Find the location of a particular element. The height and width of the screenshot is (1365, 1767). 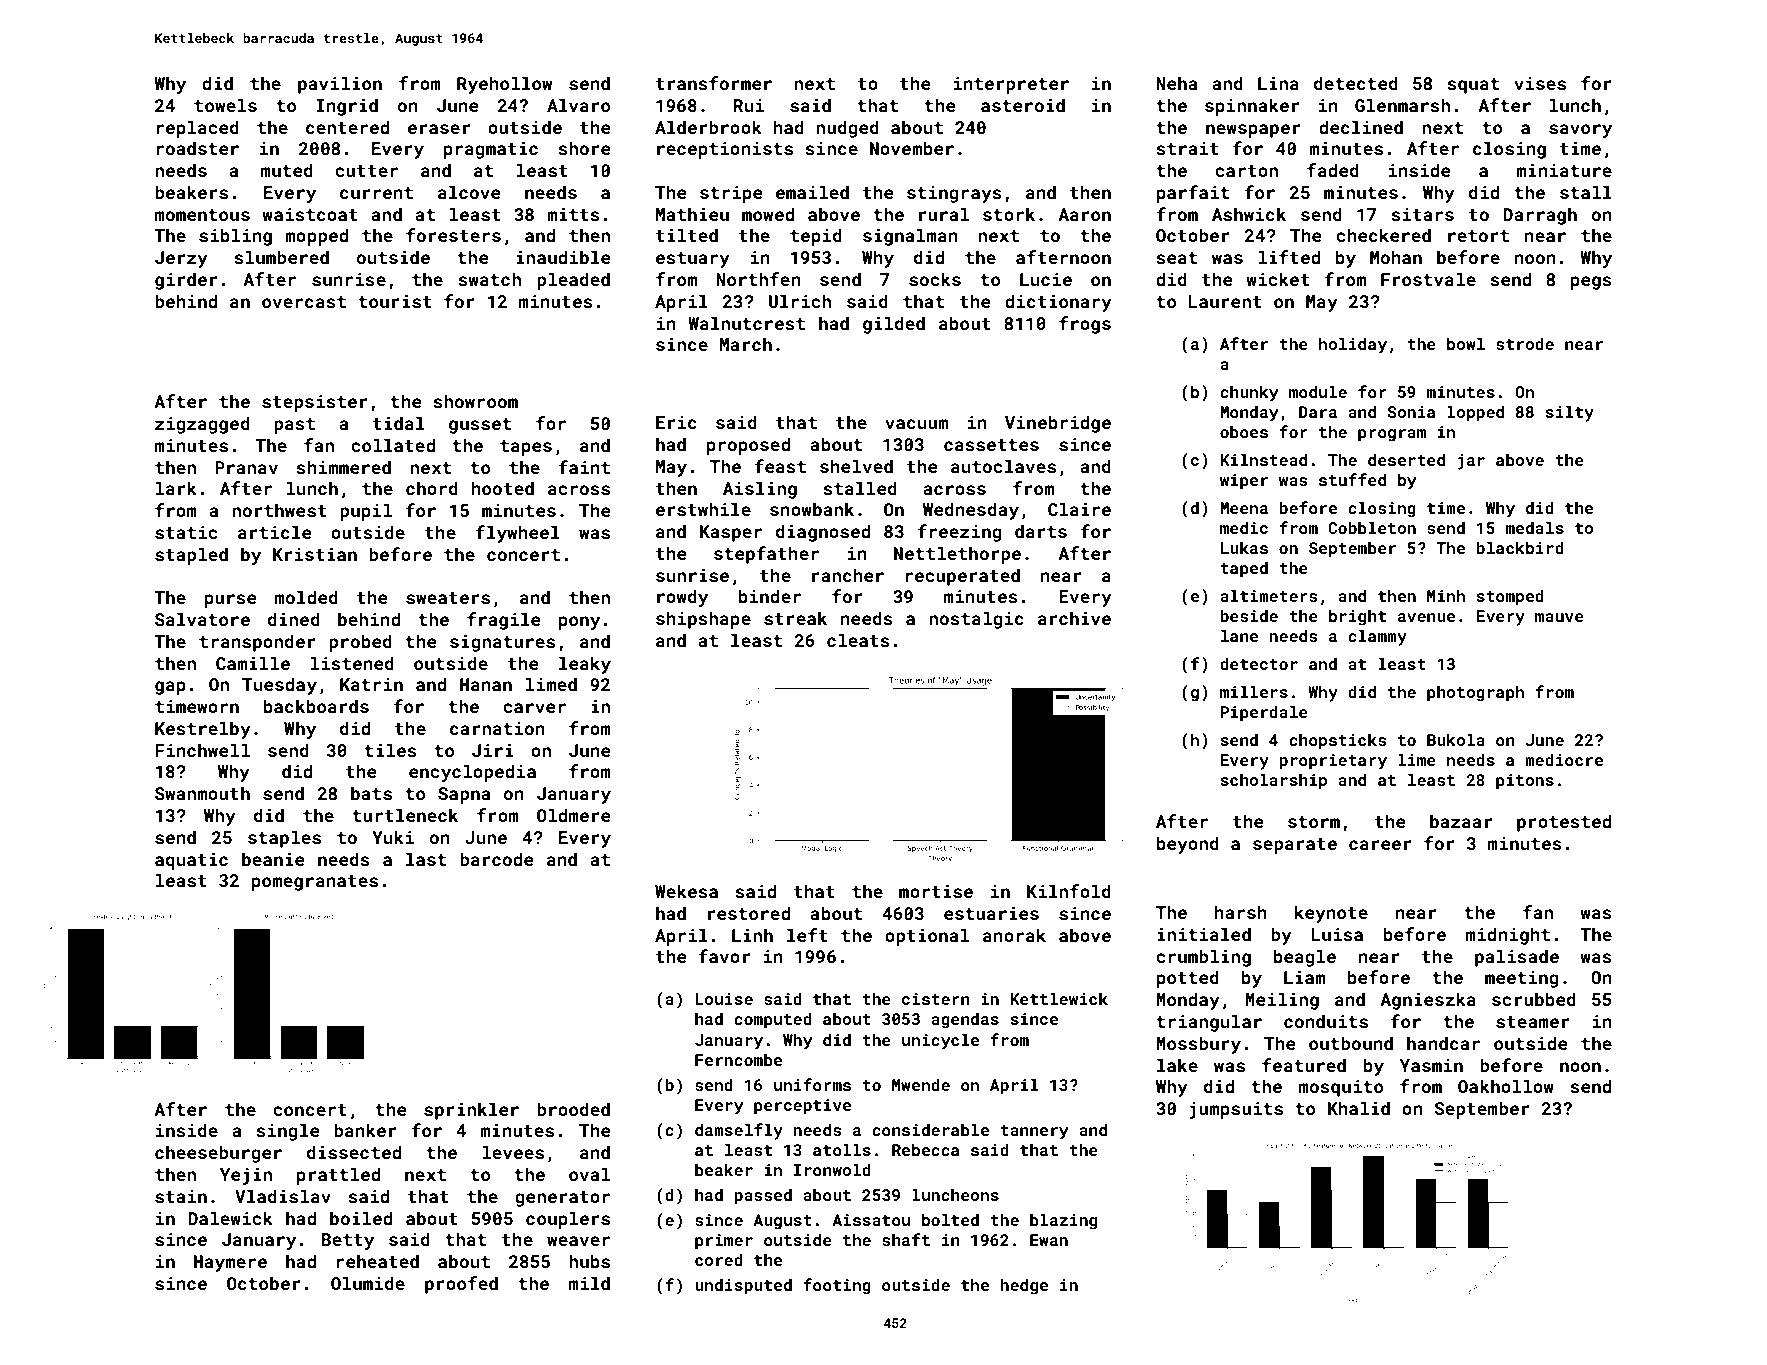

bolted is located at coordinates (950, 1219).
